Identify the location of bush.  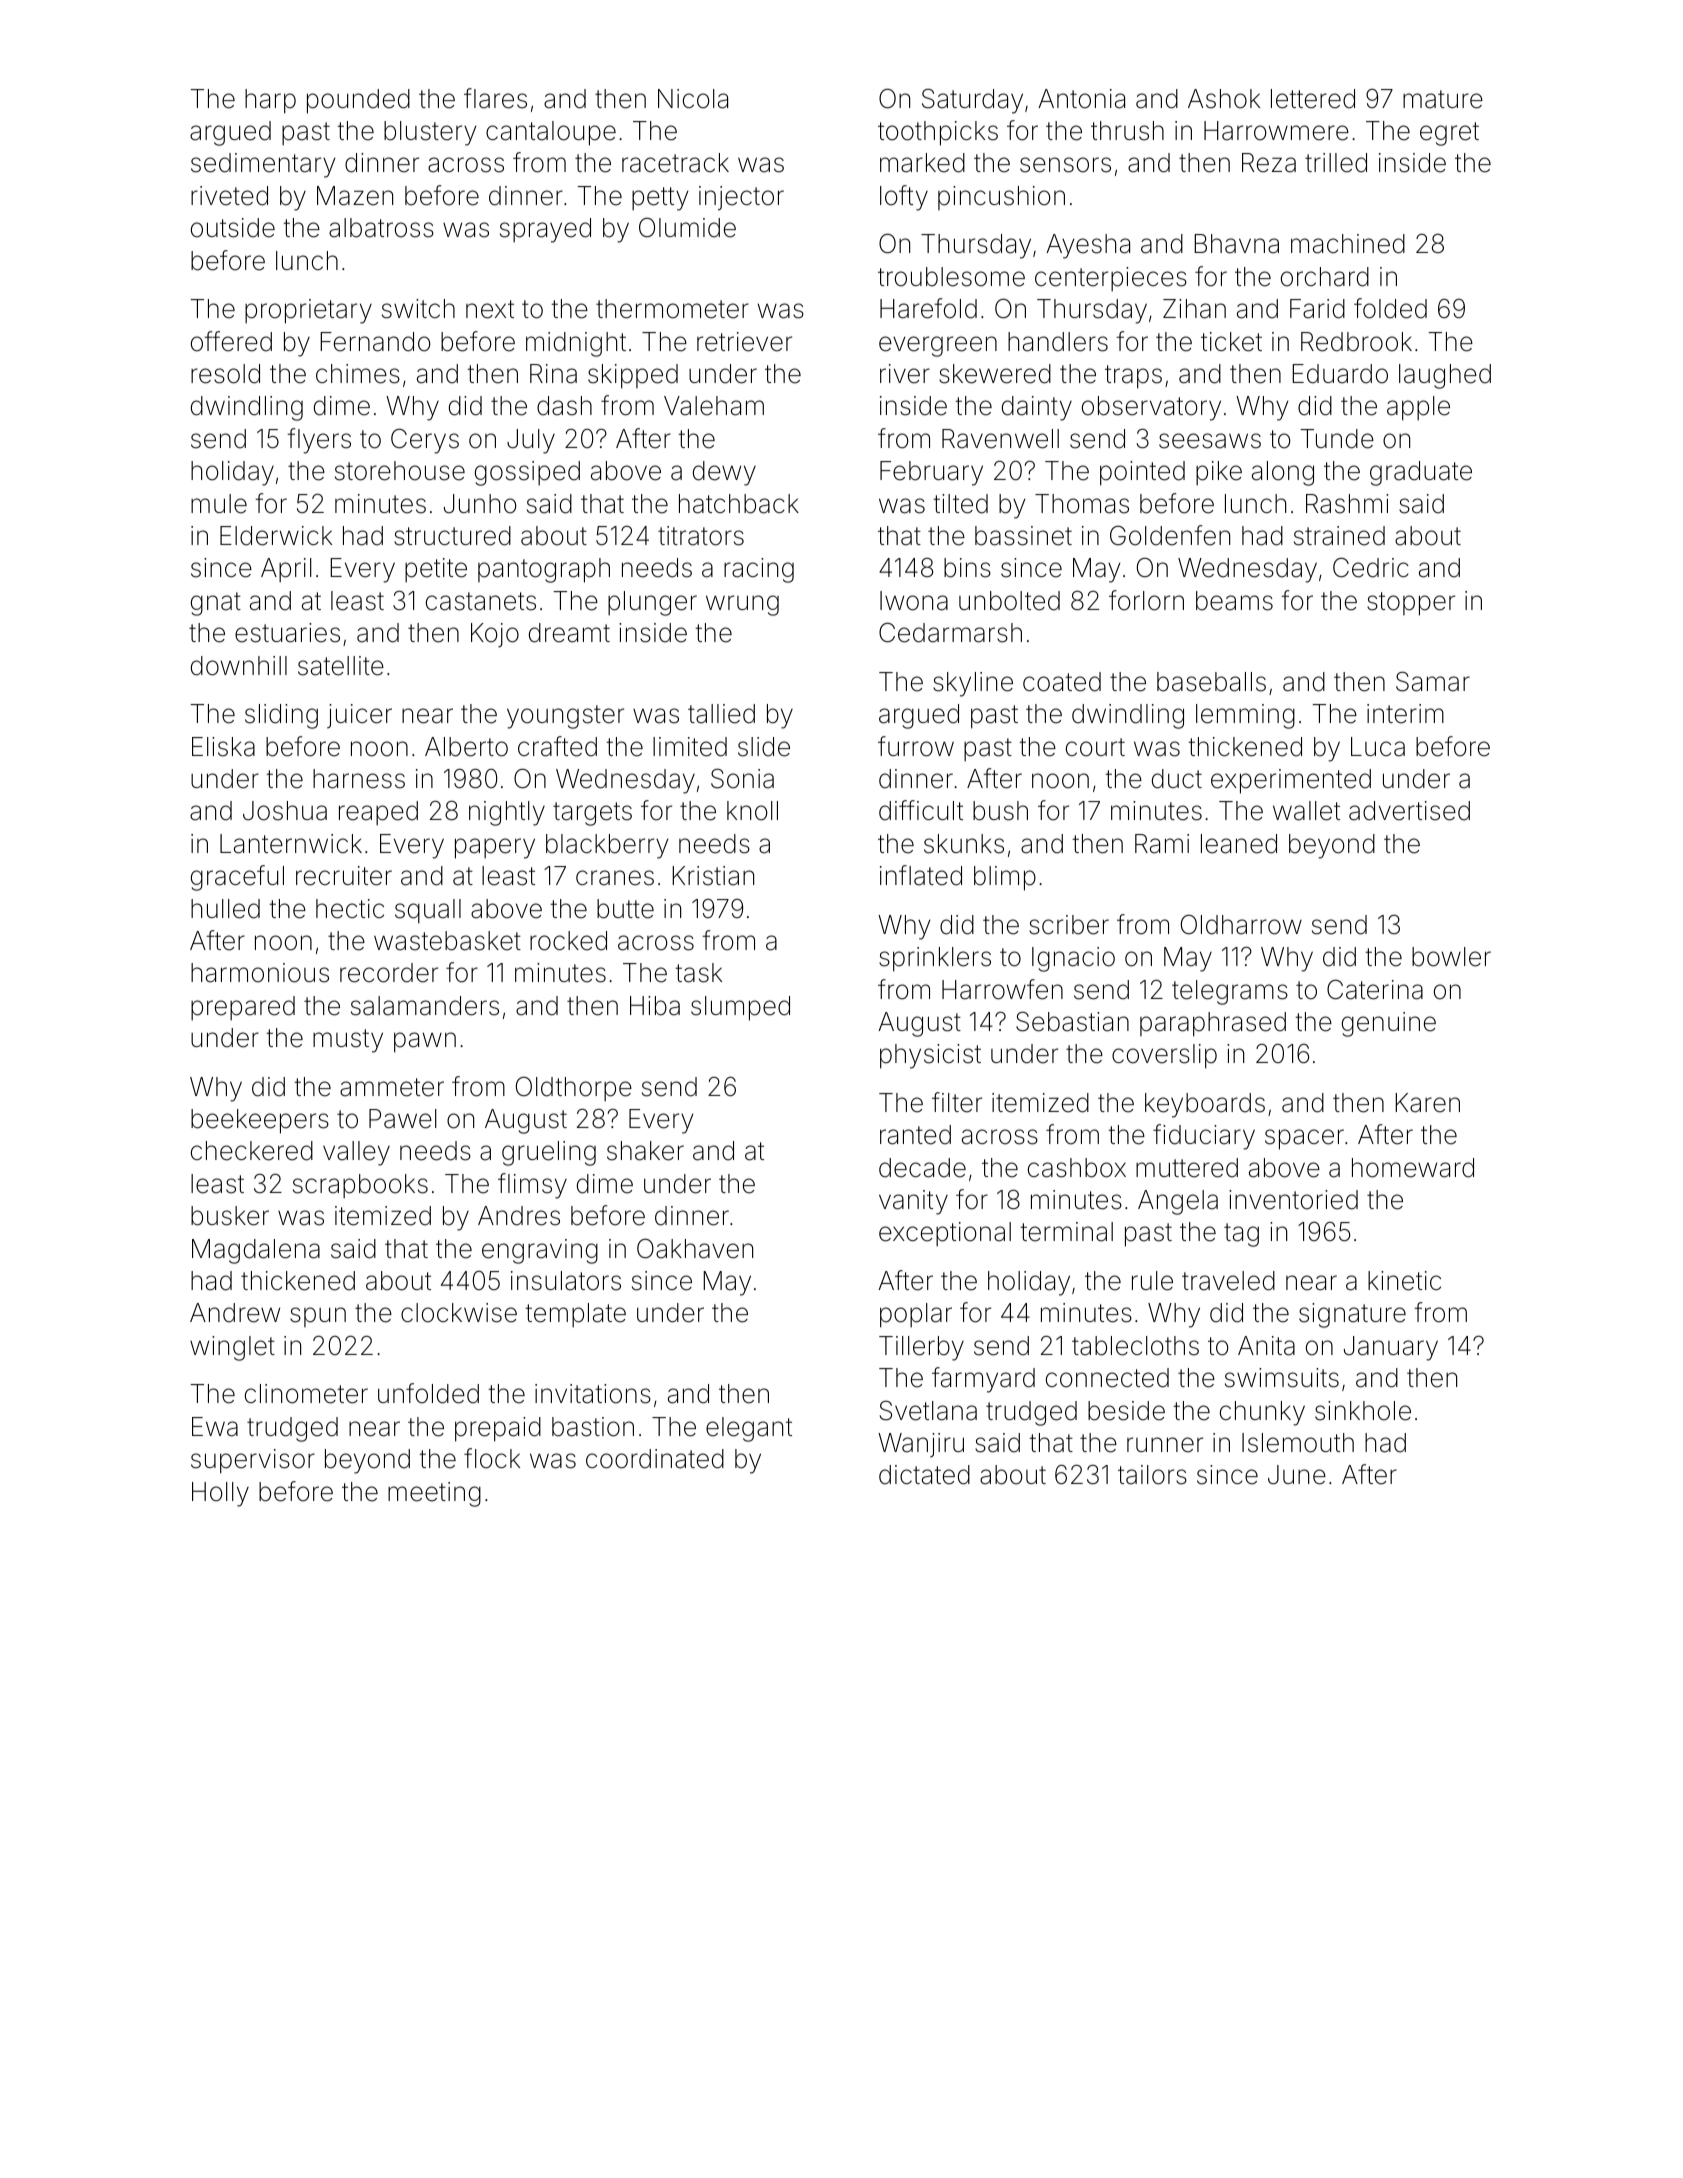
(1000, 811).
